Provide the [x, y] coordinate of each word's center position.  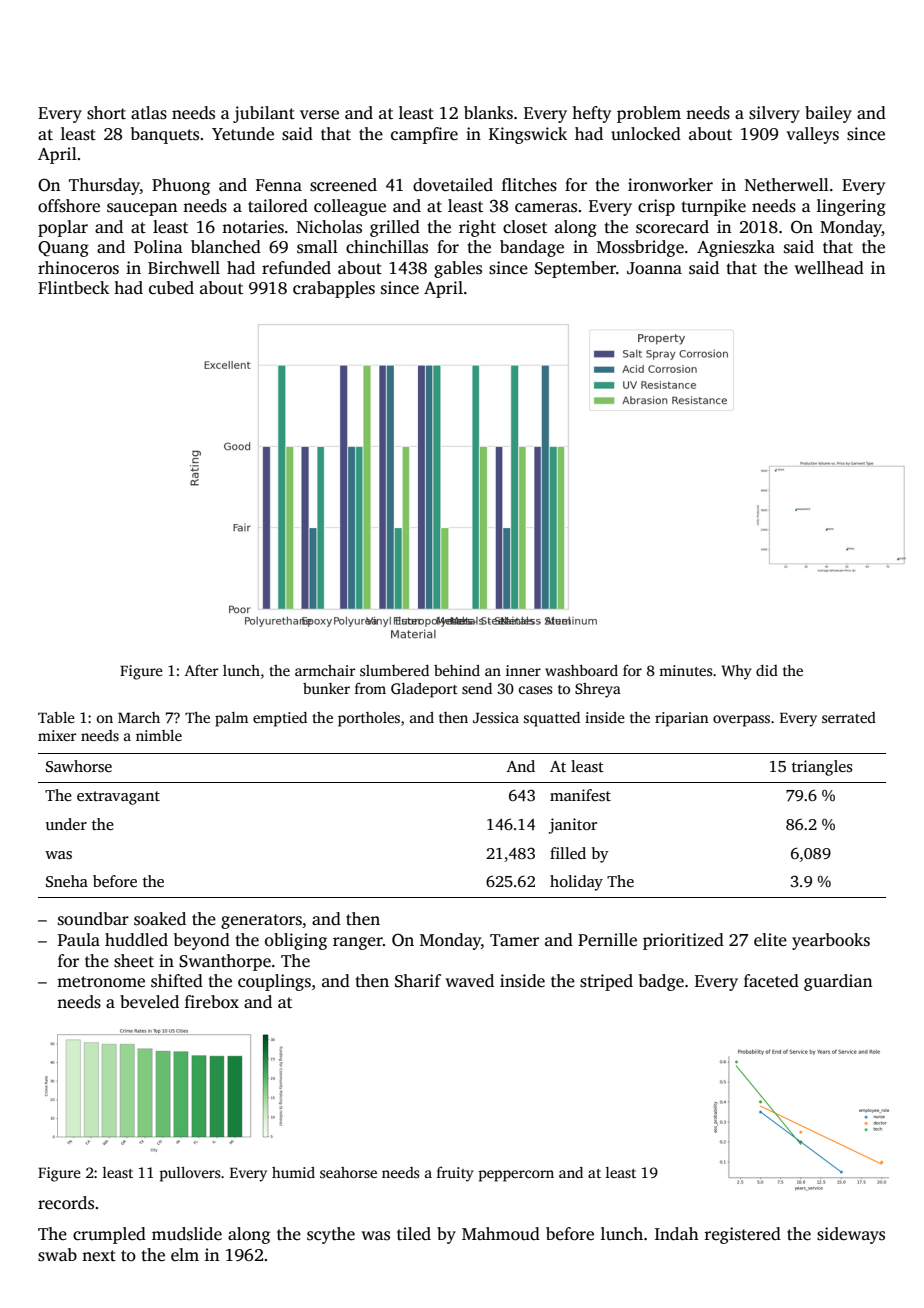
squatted [551, 719]
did [767, 670]
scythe [331, 1235]
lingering [851, 207]
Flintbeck [73, 288]
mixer [57, 735]
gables [458, 269]
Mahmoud [501, 1234]
